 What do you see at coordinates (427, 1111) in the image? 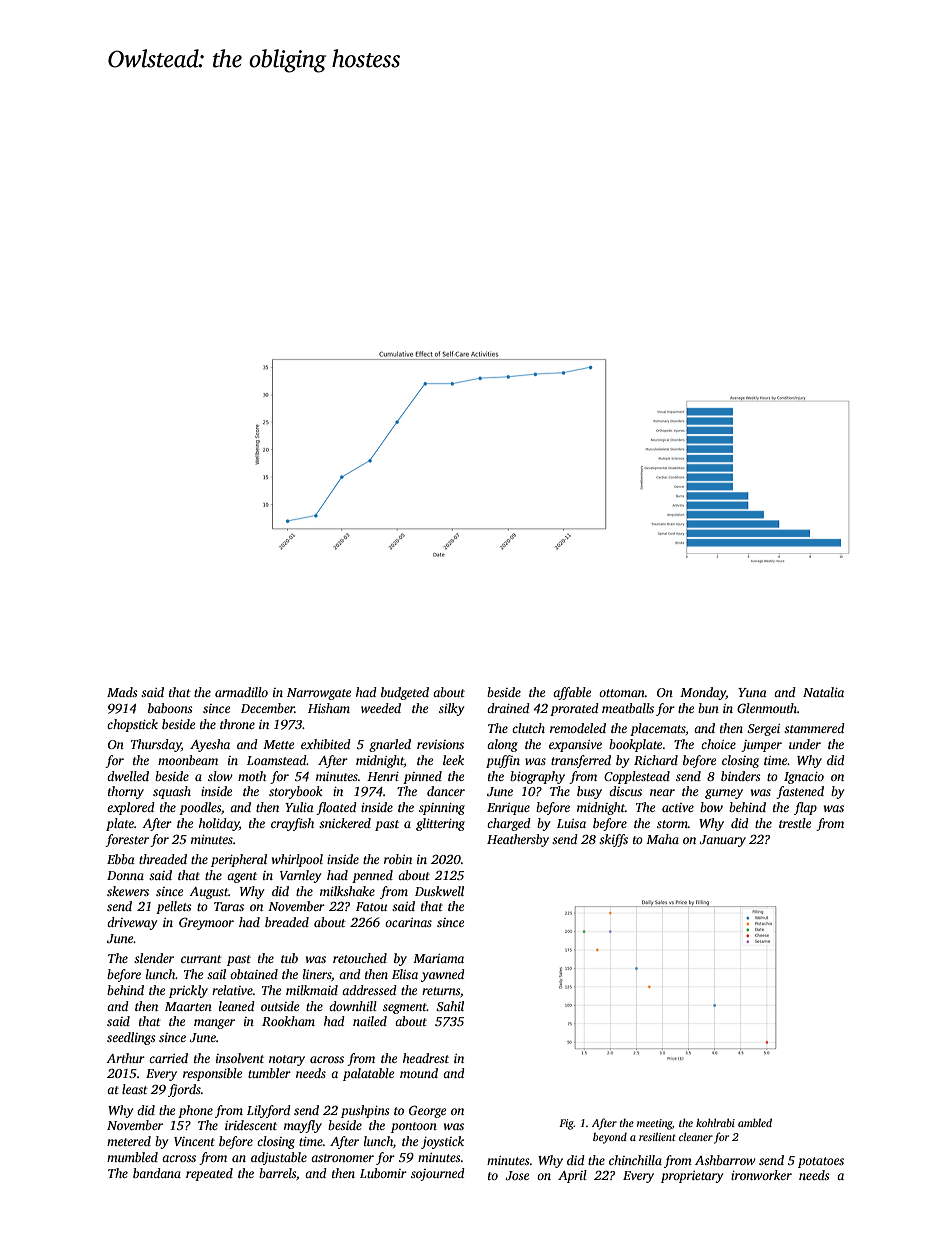
I see `George` at bounding box center [427, 1111].
